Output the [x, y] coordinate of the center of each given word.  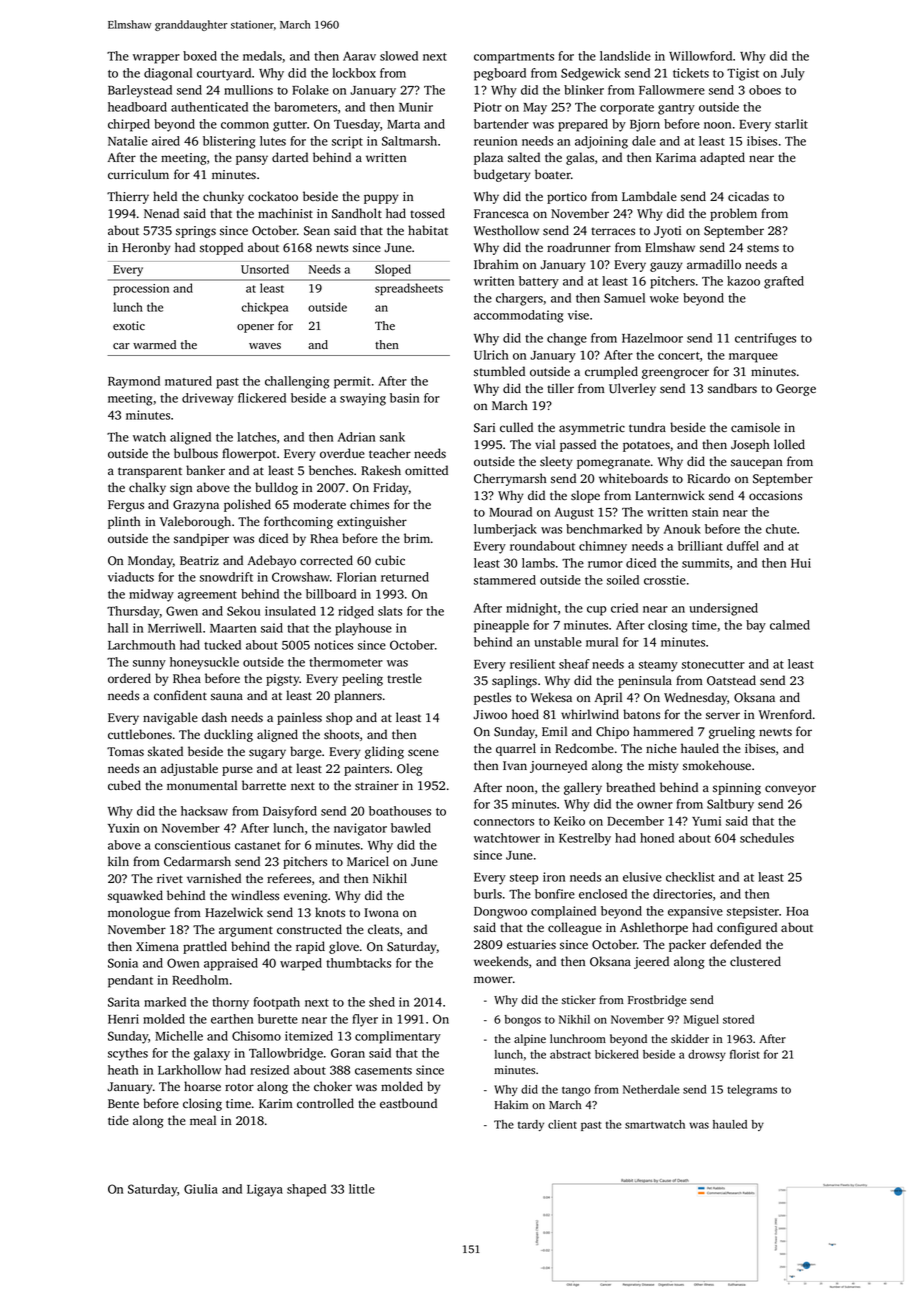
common [245, 125]
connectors [504, 822]
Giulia [201, 1189]
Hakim [511, 1104]
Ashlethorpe [654, 928]
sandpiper [201, 539]
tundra [647, 427]
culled [516, 427]
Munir [416, 107]
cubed [124, 785]
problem [733, 214]
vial [545, 444]
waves [265, 346]
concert [679, 356]
